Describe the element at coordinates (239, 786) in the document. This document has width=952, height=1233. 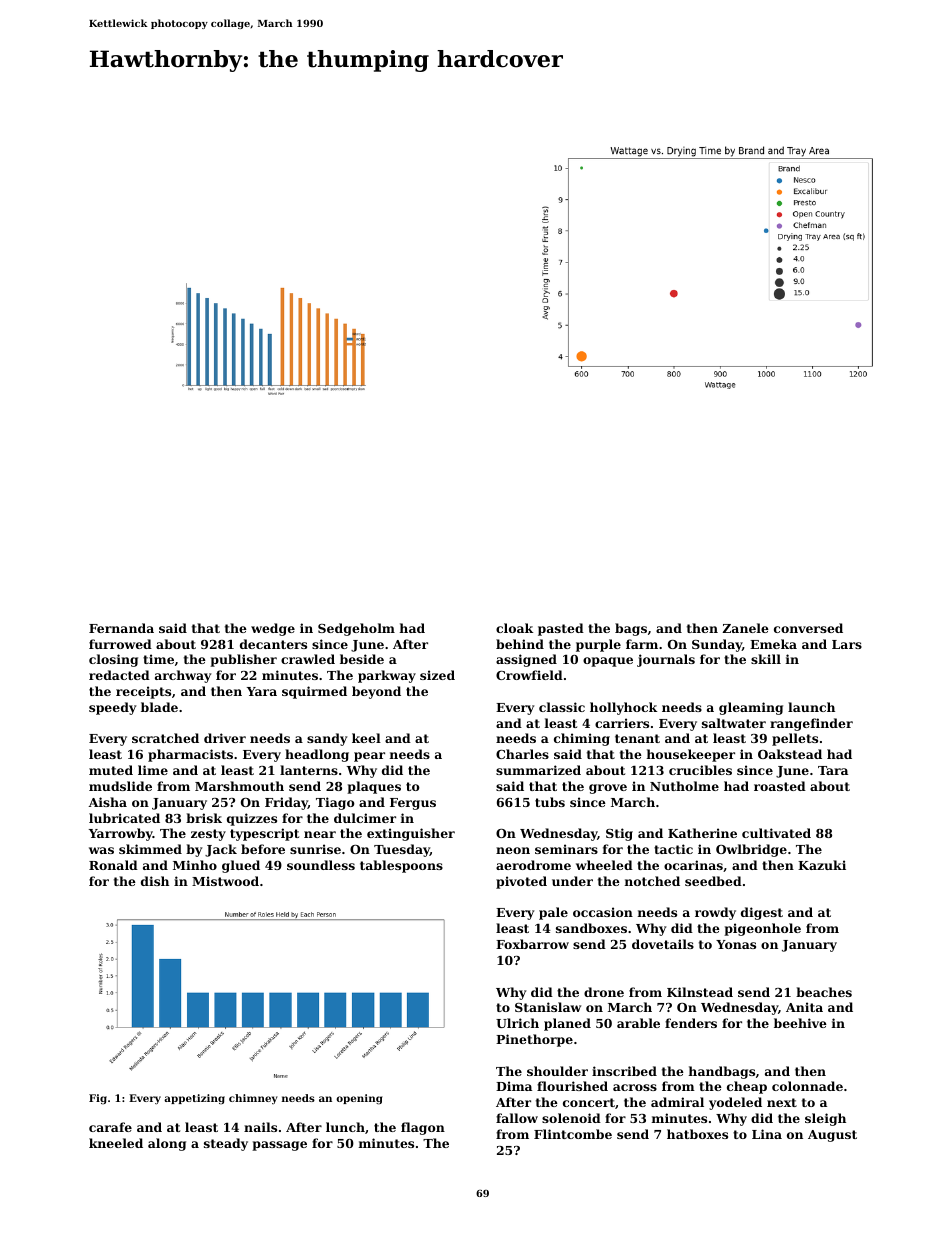
I see `Marshmouth` at that location.
